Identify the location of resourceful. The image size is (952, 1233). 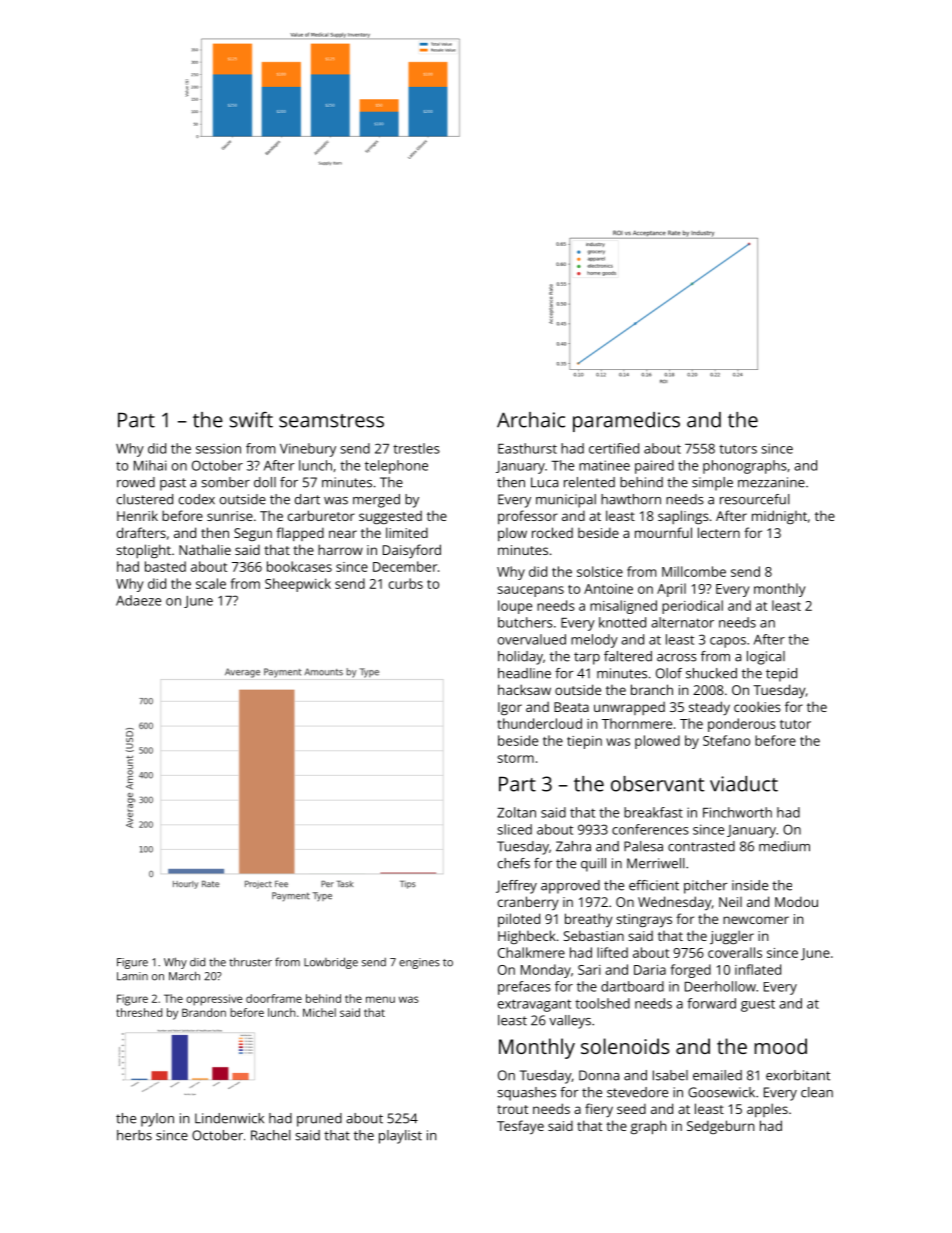
(755, 499).
